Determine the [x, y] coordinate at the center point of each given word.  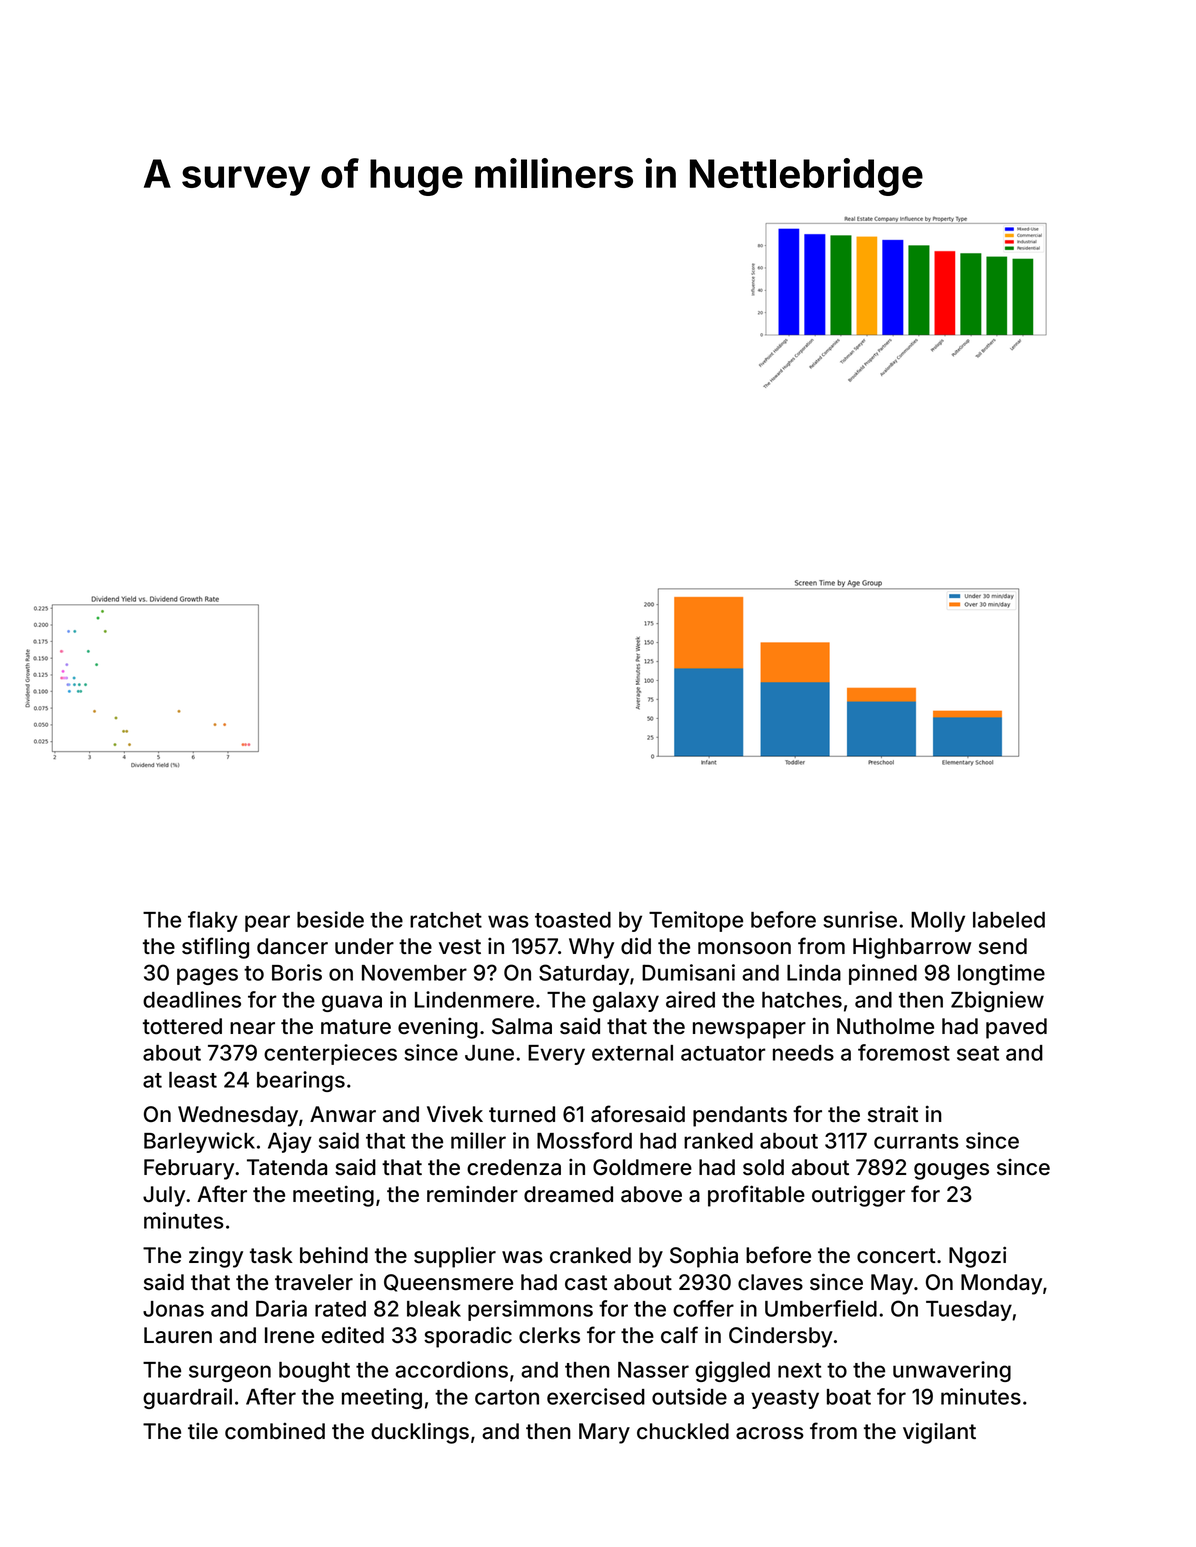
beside [330, 919]
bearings [301, 1081]
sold [763, 1167]
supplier [455, 1257]
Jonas [173, 1309]
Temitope [696, 921]
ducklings [420, 1433]
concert [896, 1256]
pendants [740, 1116]
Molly [938, 922]
